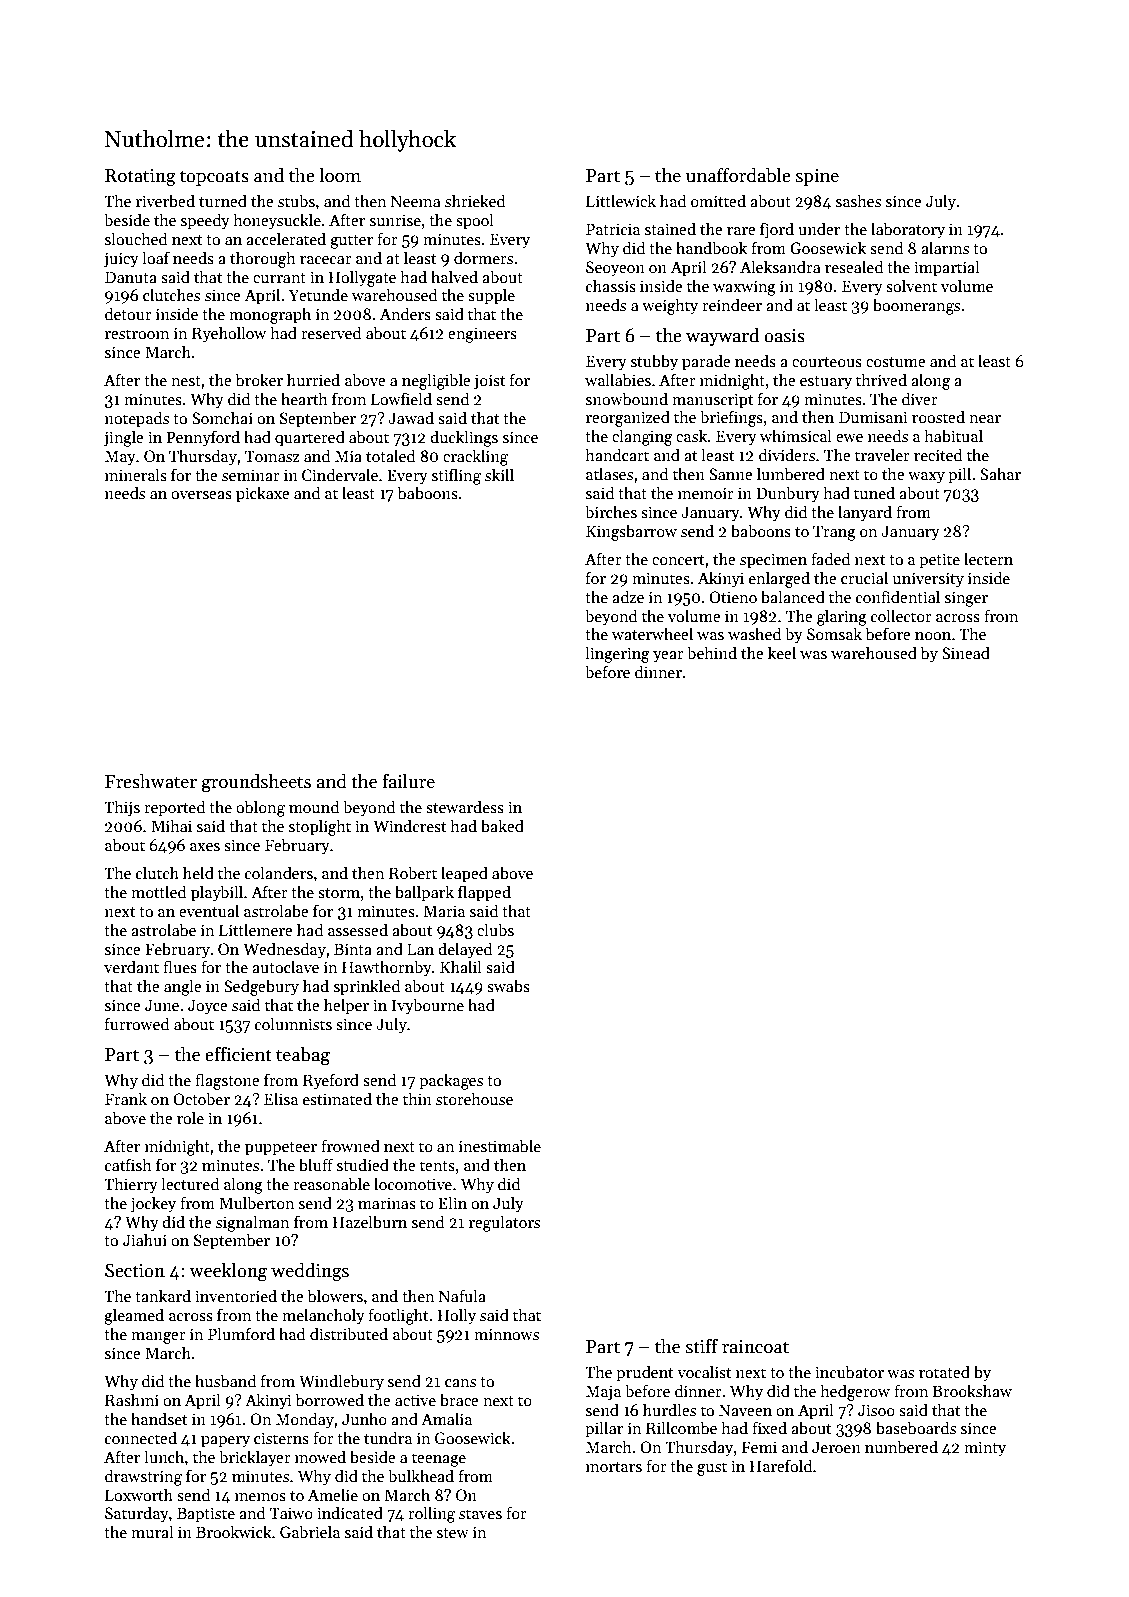 This image has width=1129, height=1597. What do you see at coordinates (944, 1371) in the image?
I see `rotated` at bounding box center [944, 1371].
